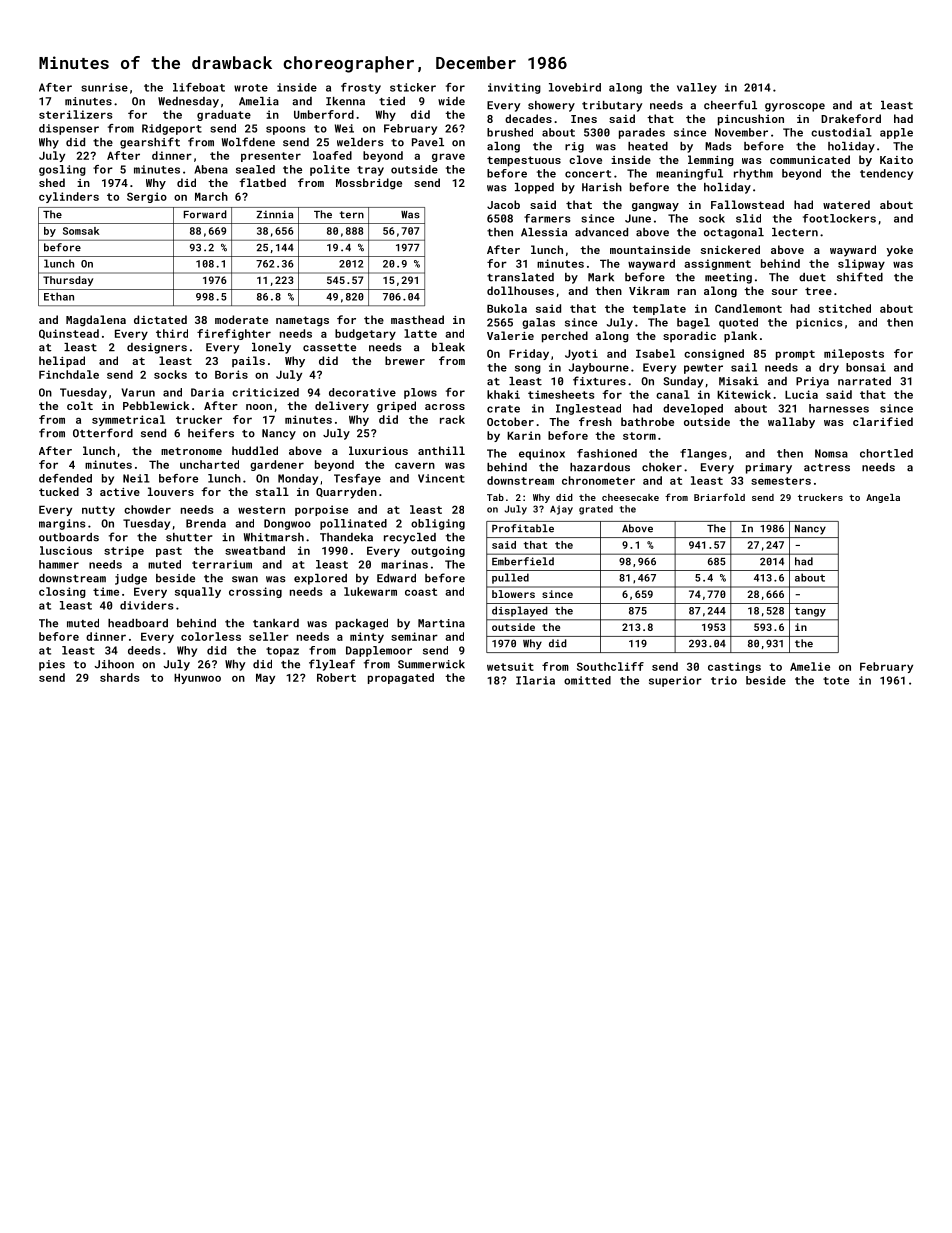  Describe the element at coordinates (248, 142) in the screenshot. I see `Wolfdene` at that location.
